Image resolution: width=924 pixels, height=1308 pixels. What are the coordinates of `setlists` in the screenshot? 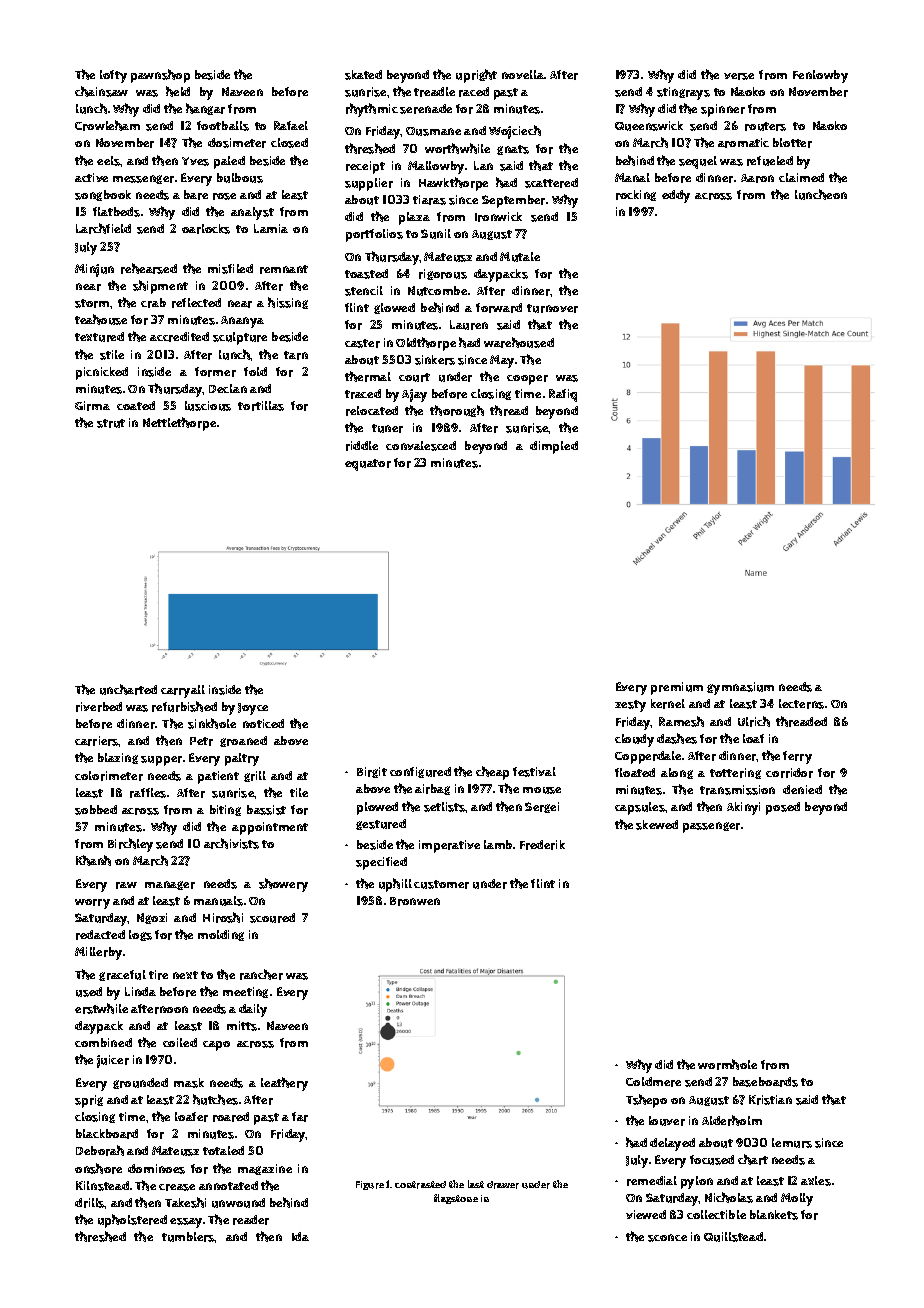 It's located at (445, 807).
